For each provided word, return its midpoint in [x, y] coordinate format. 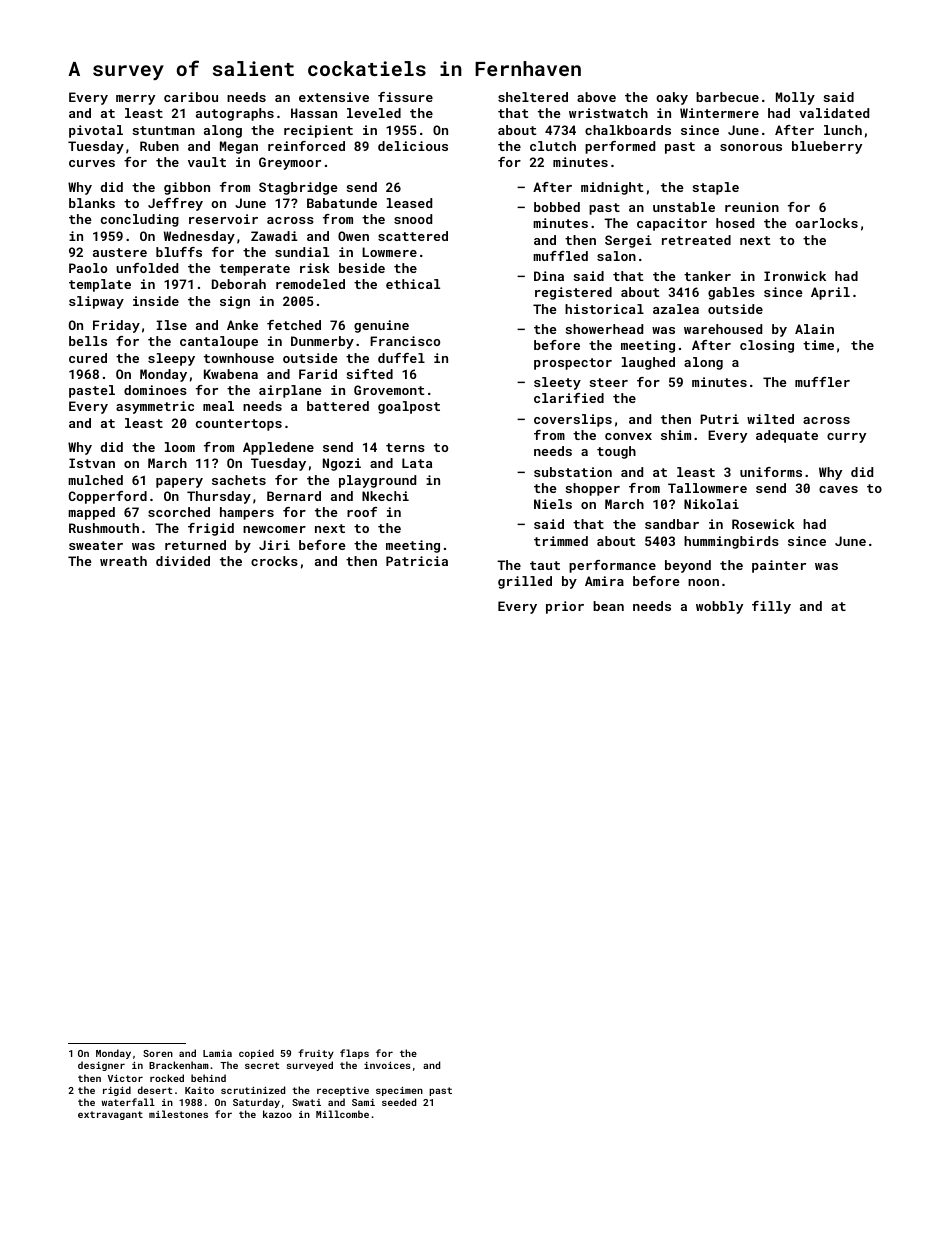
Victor [125, 1078]
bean [608, 606]
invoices [387, 1065]
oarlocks [826, 223]
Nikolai [711, 504]
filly [771, 607]
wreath [123, 561]
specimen [399, 1091]
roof [362, 512]
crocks [274, 561]
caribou [191, 97]
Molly [795, 98]
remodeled [310, 284]
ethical [413, 284]
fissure [405, 97]
